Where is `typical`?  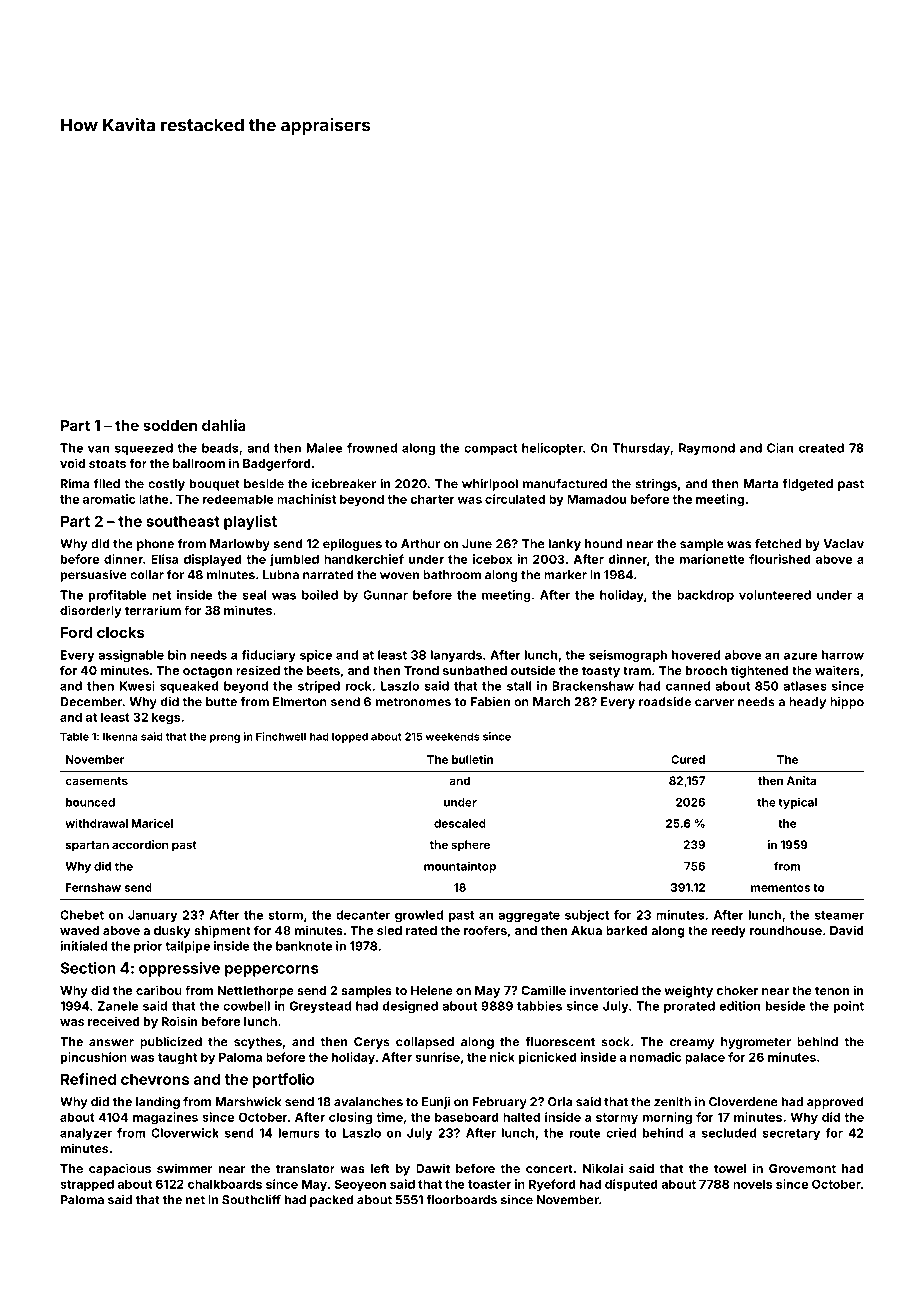 typical is located at coordinates (797, 803).
